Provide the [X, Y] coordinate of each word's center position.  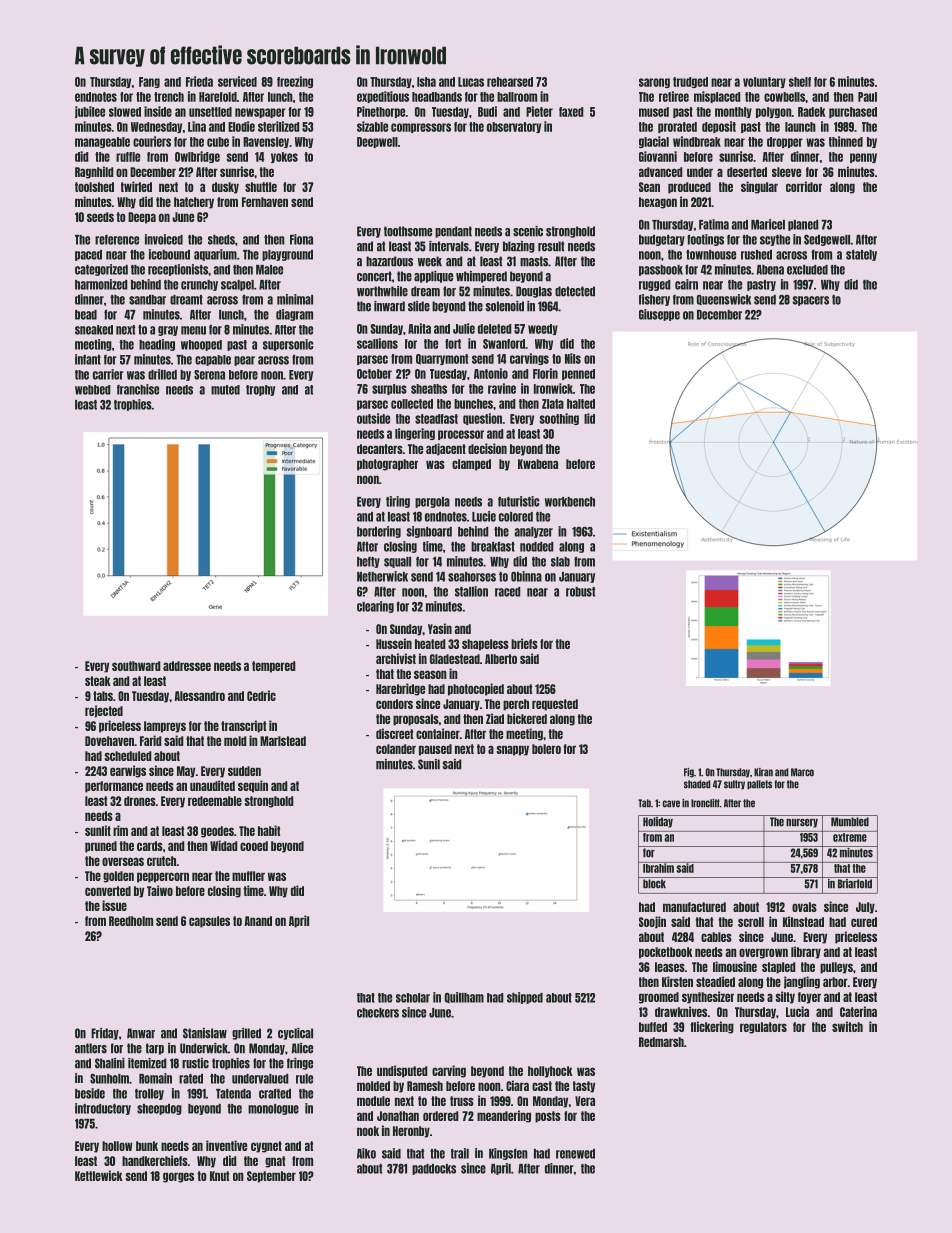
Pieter [539, 111]
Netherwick [382, 576]
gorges [178, 1177]
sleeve [786, 172]
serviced [237, 81]
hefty [368, 562]
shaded [697, 784]
